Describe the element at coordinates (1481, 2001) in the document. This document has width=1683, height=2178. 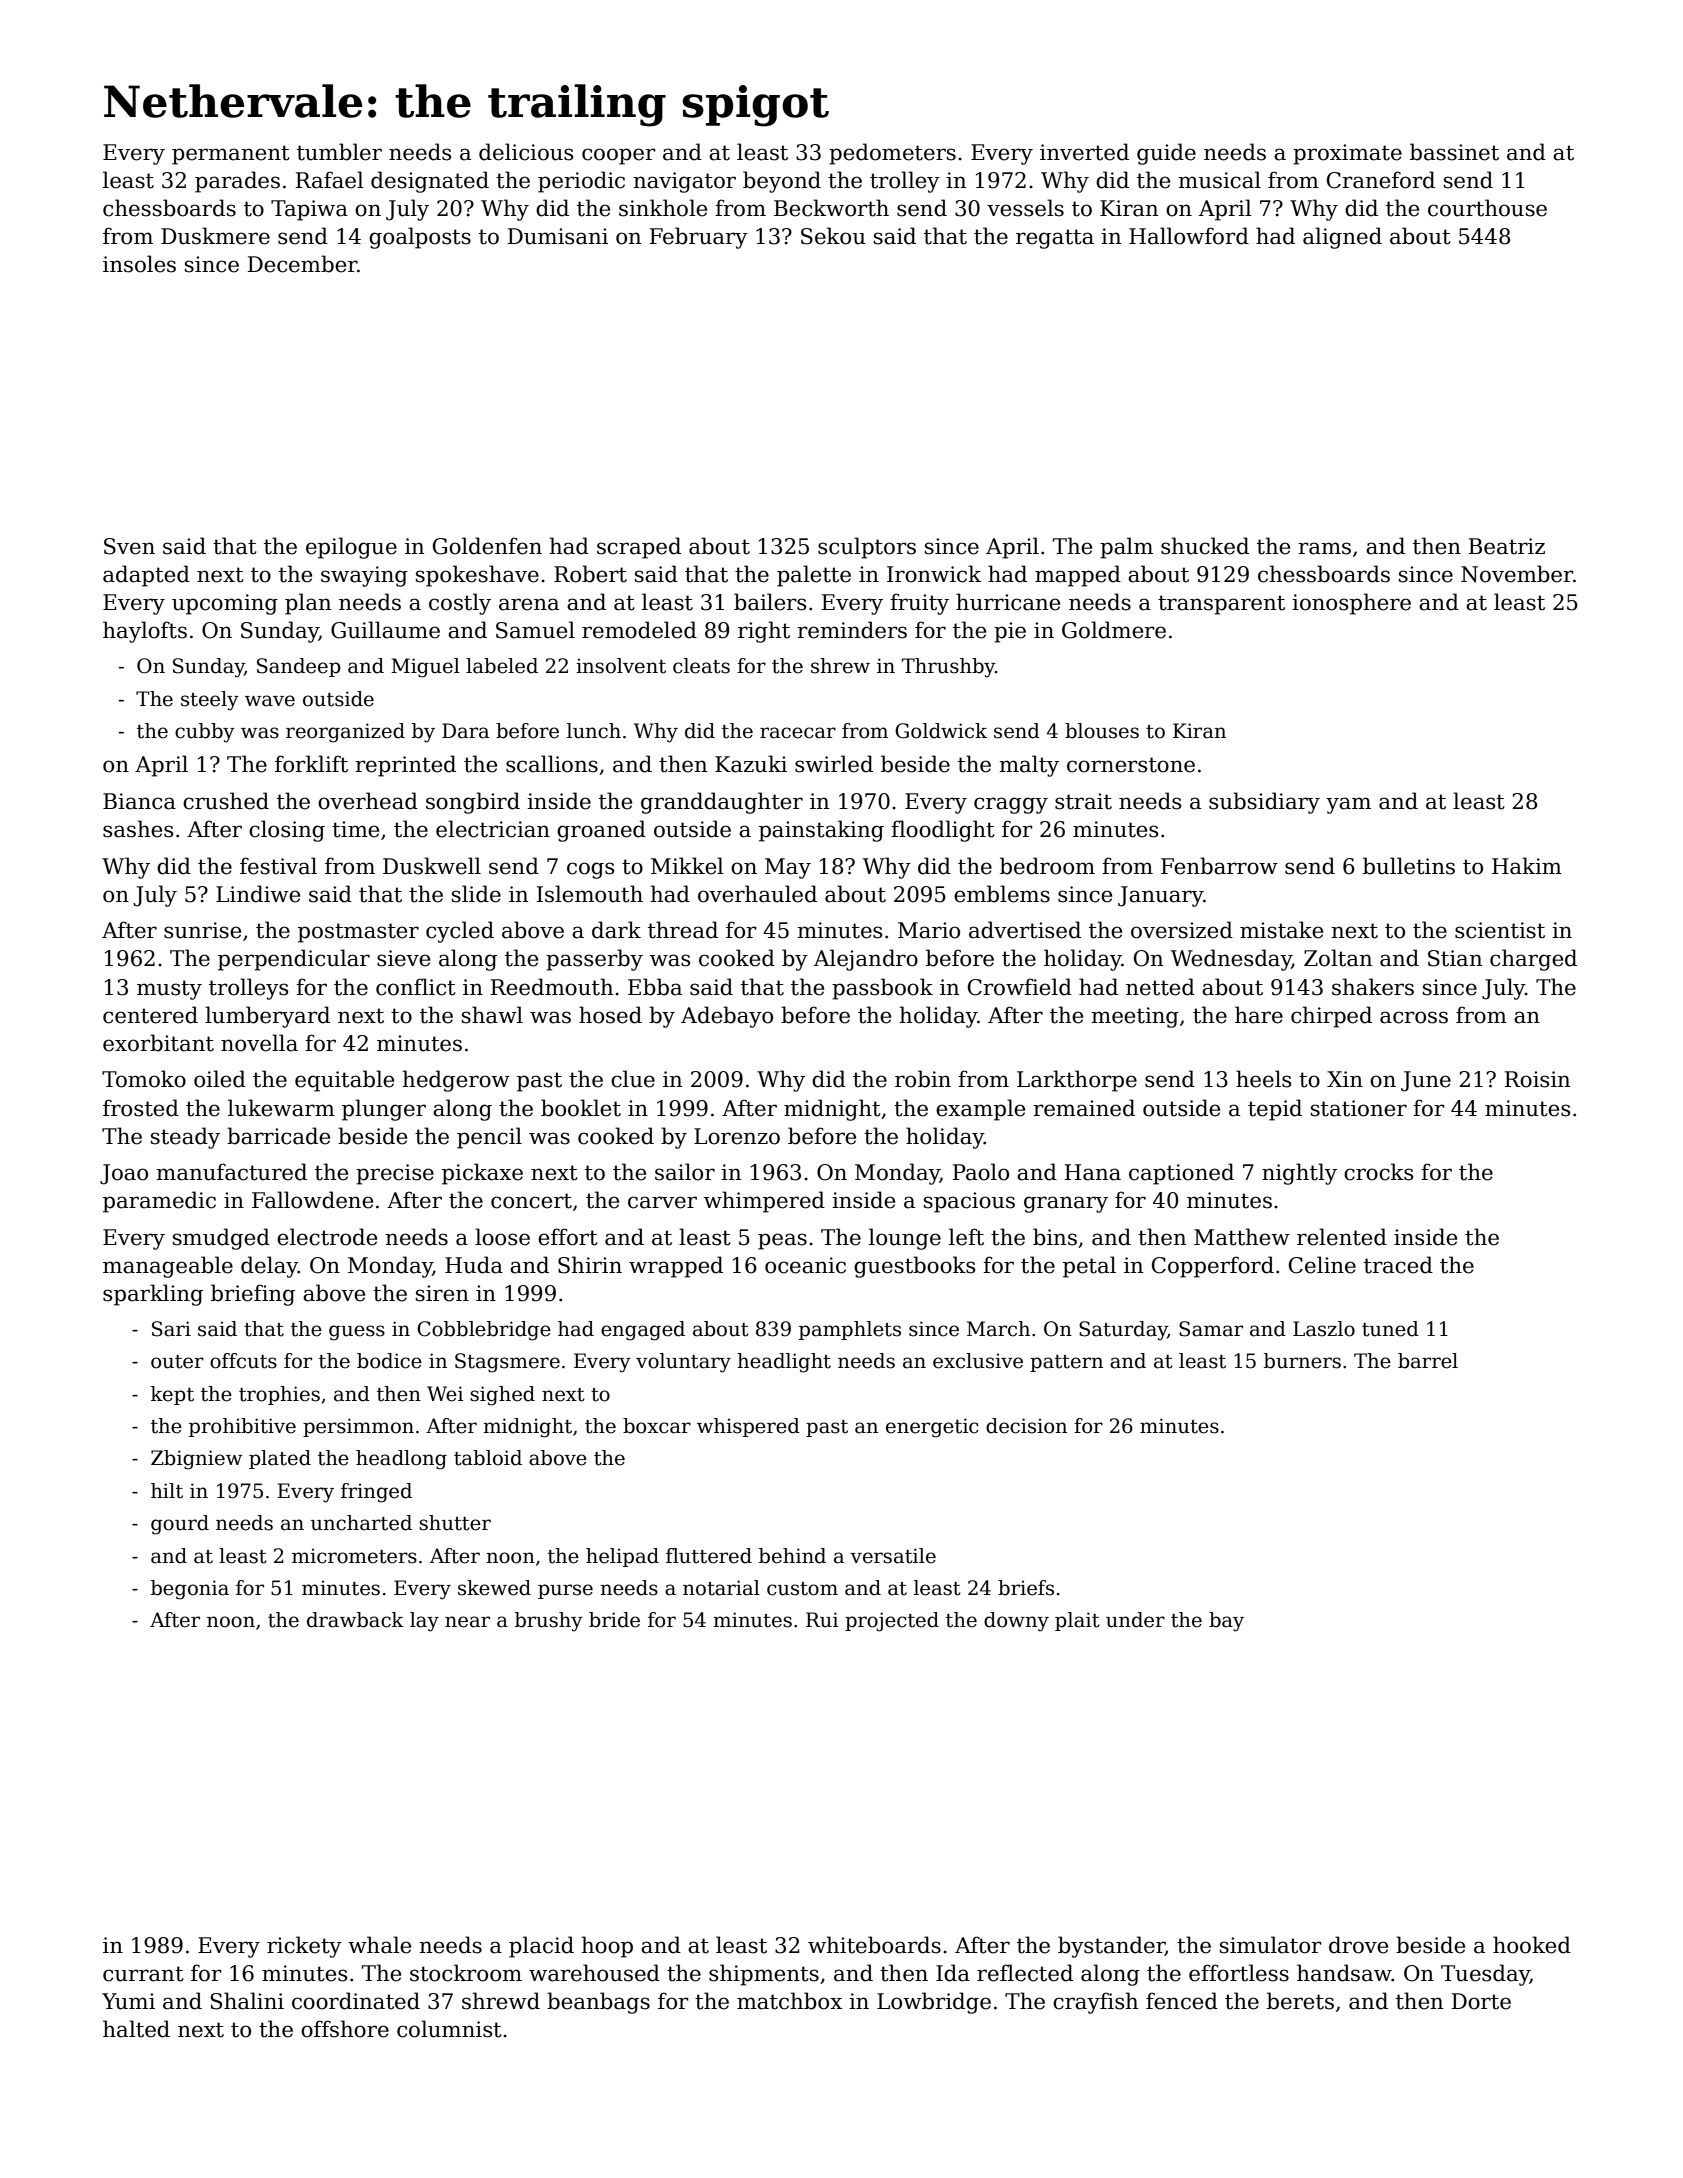
I see `Dorte` at that location.
